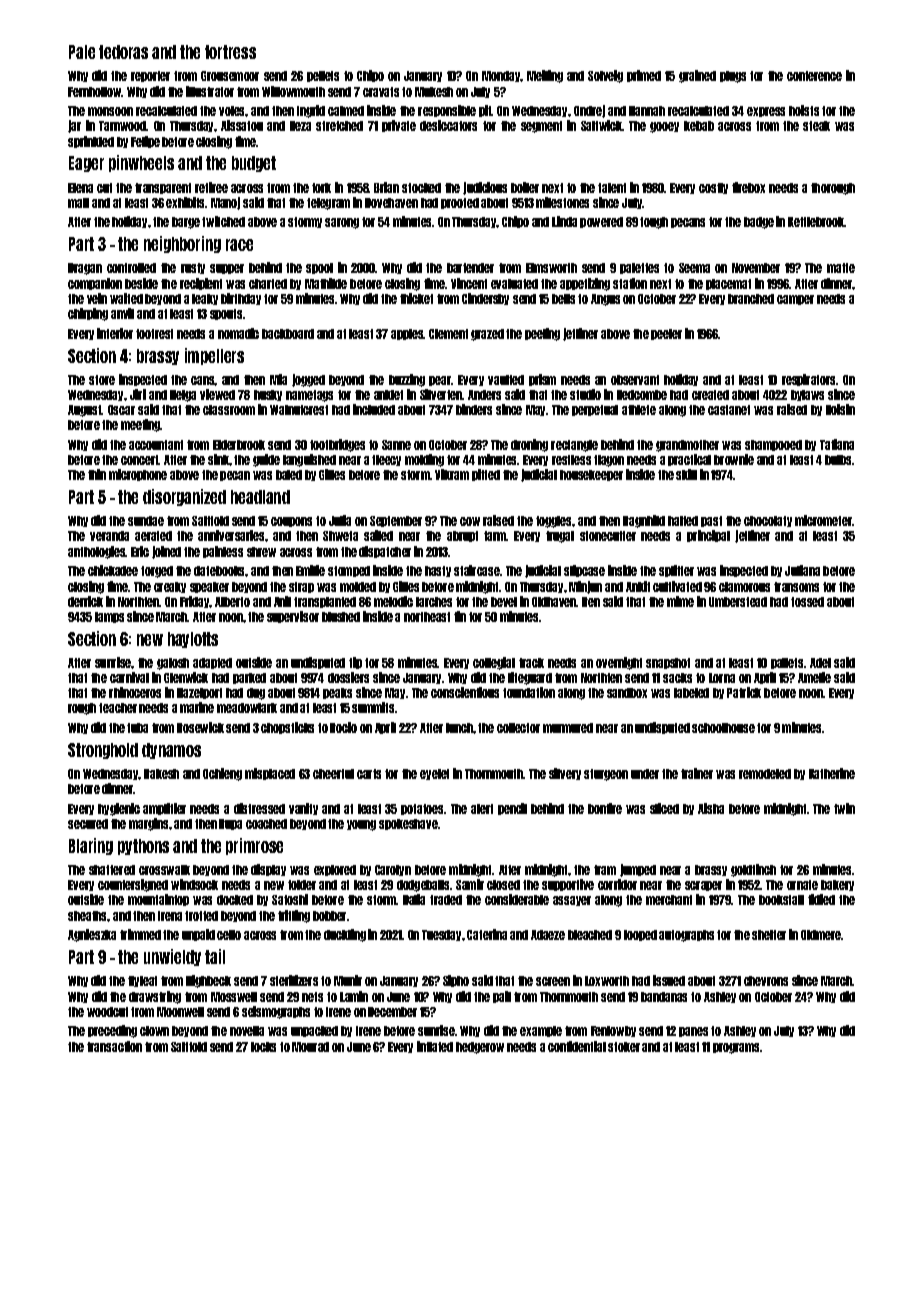  Describe the element at coordinates (666, 334) in the screenshot. I see `peeler` at that location.
